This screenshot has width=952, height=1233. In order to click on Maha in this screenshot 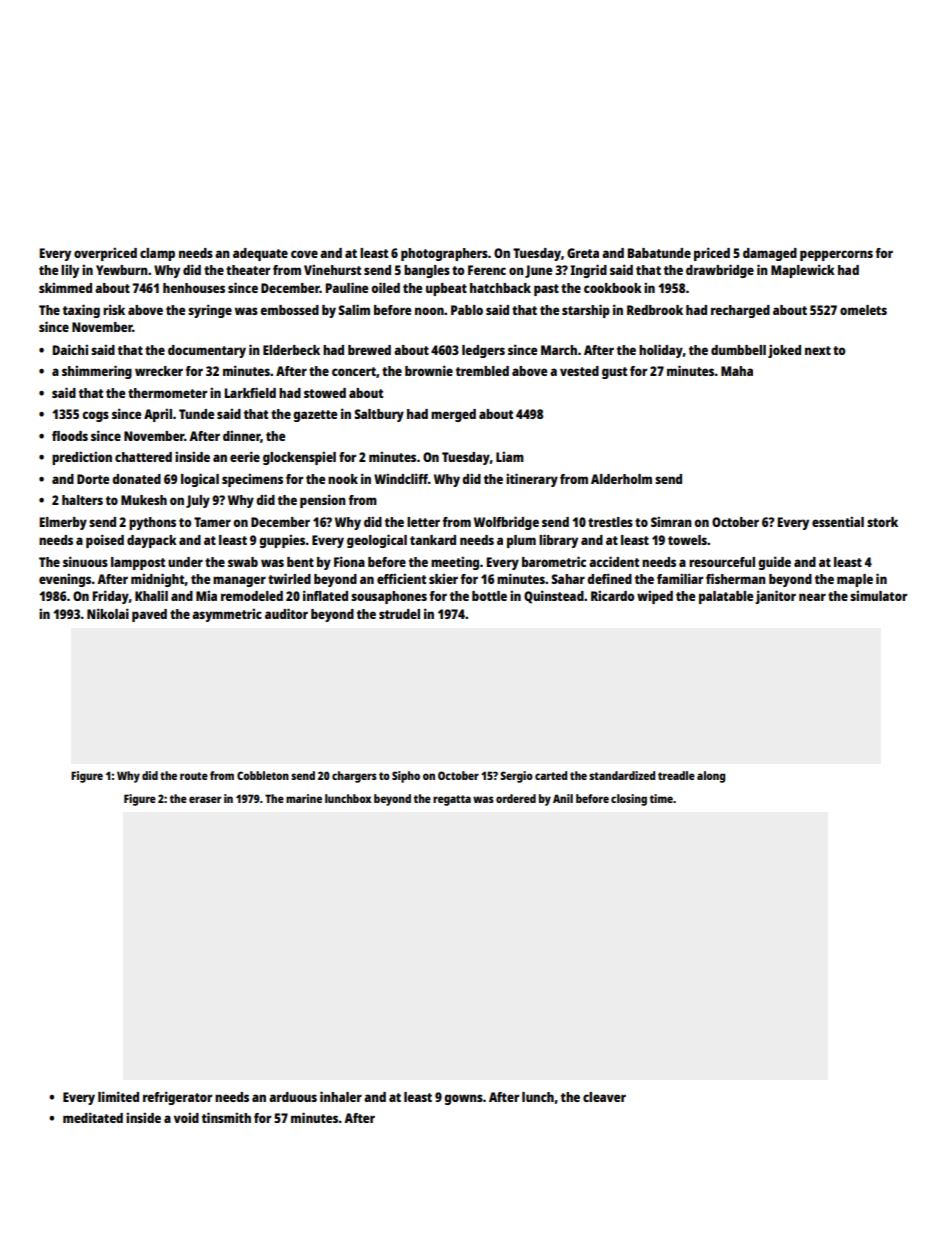, I will do `click(737, 371)`.
